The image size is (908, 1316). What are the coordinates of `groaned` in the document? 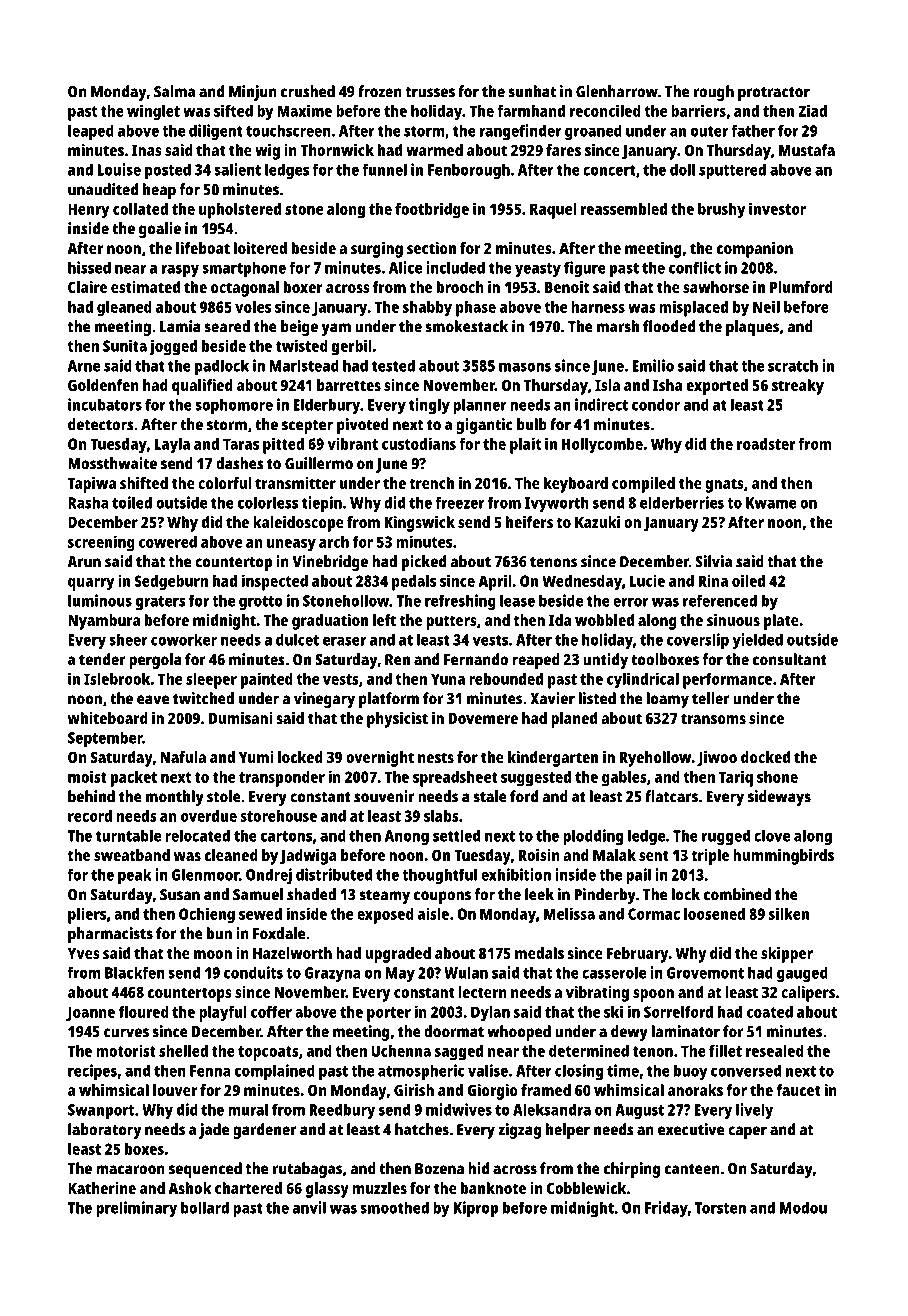 It's located at (593, 132).
